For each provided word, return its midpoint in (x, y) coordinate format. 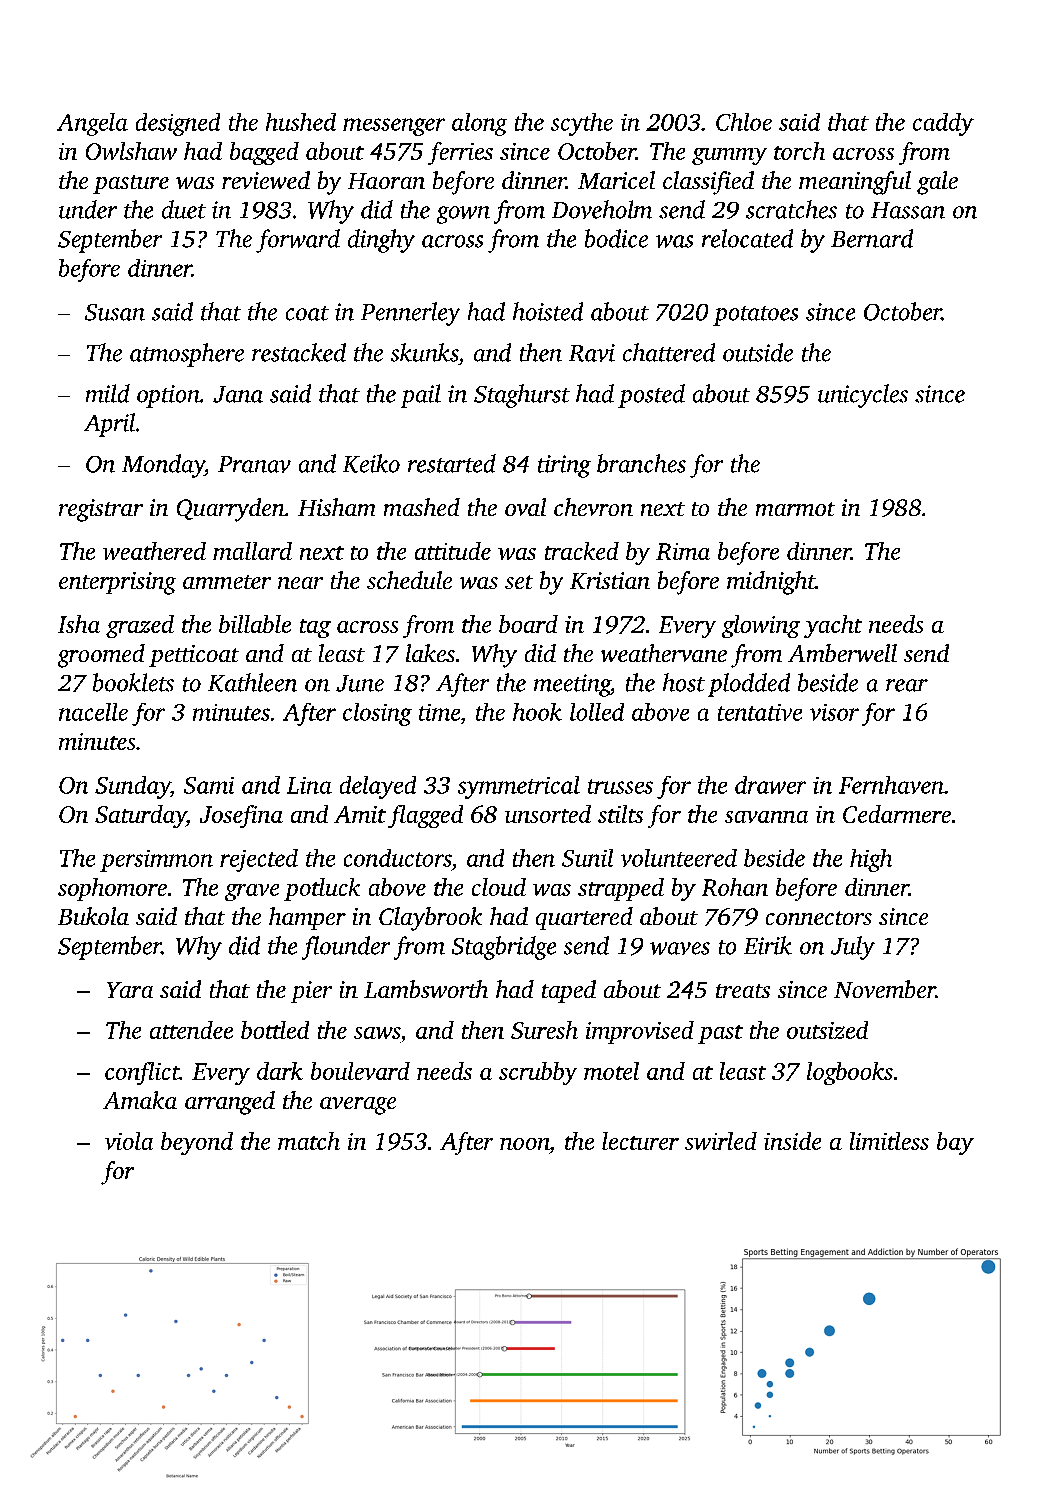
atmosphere (187, 355)
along (479, 124)
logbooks (850, 1073)
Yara (130, 990)
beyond (197, 1143)
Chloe (744, 122)
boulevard (360, 1071)
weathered (154, 551)
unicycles (863, 396)
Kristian (610, 580)
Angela (92, 124)
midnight (771, 583)
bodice (616, 238)
